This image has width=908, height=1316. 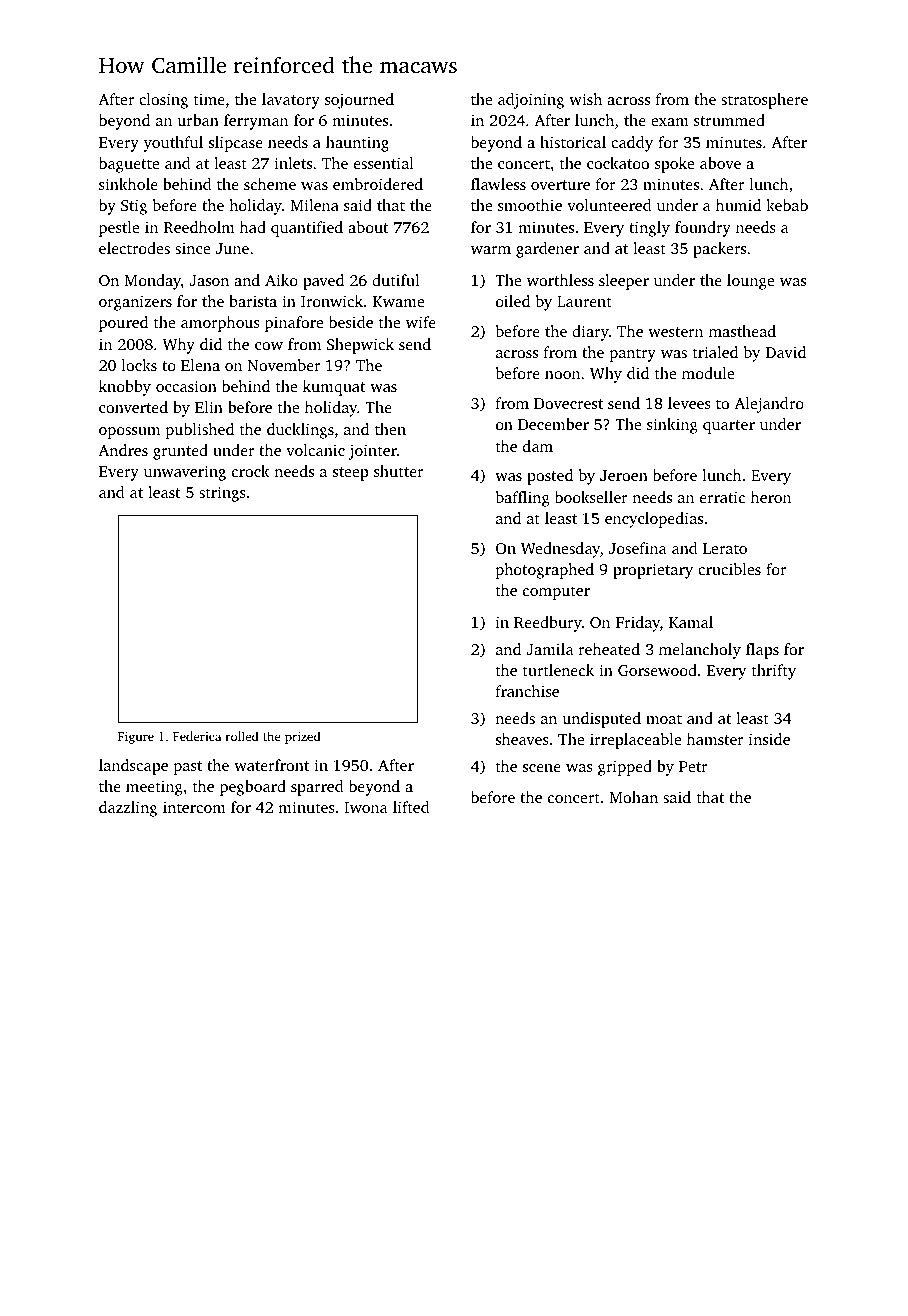 What do you see at coordinates (672, 426) in the image?
I see `sinking` at bounding box center [672, 426].
